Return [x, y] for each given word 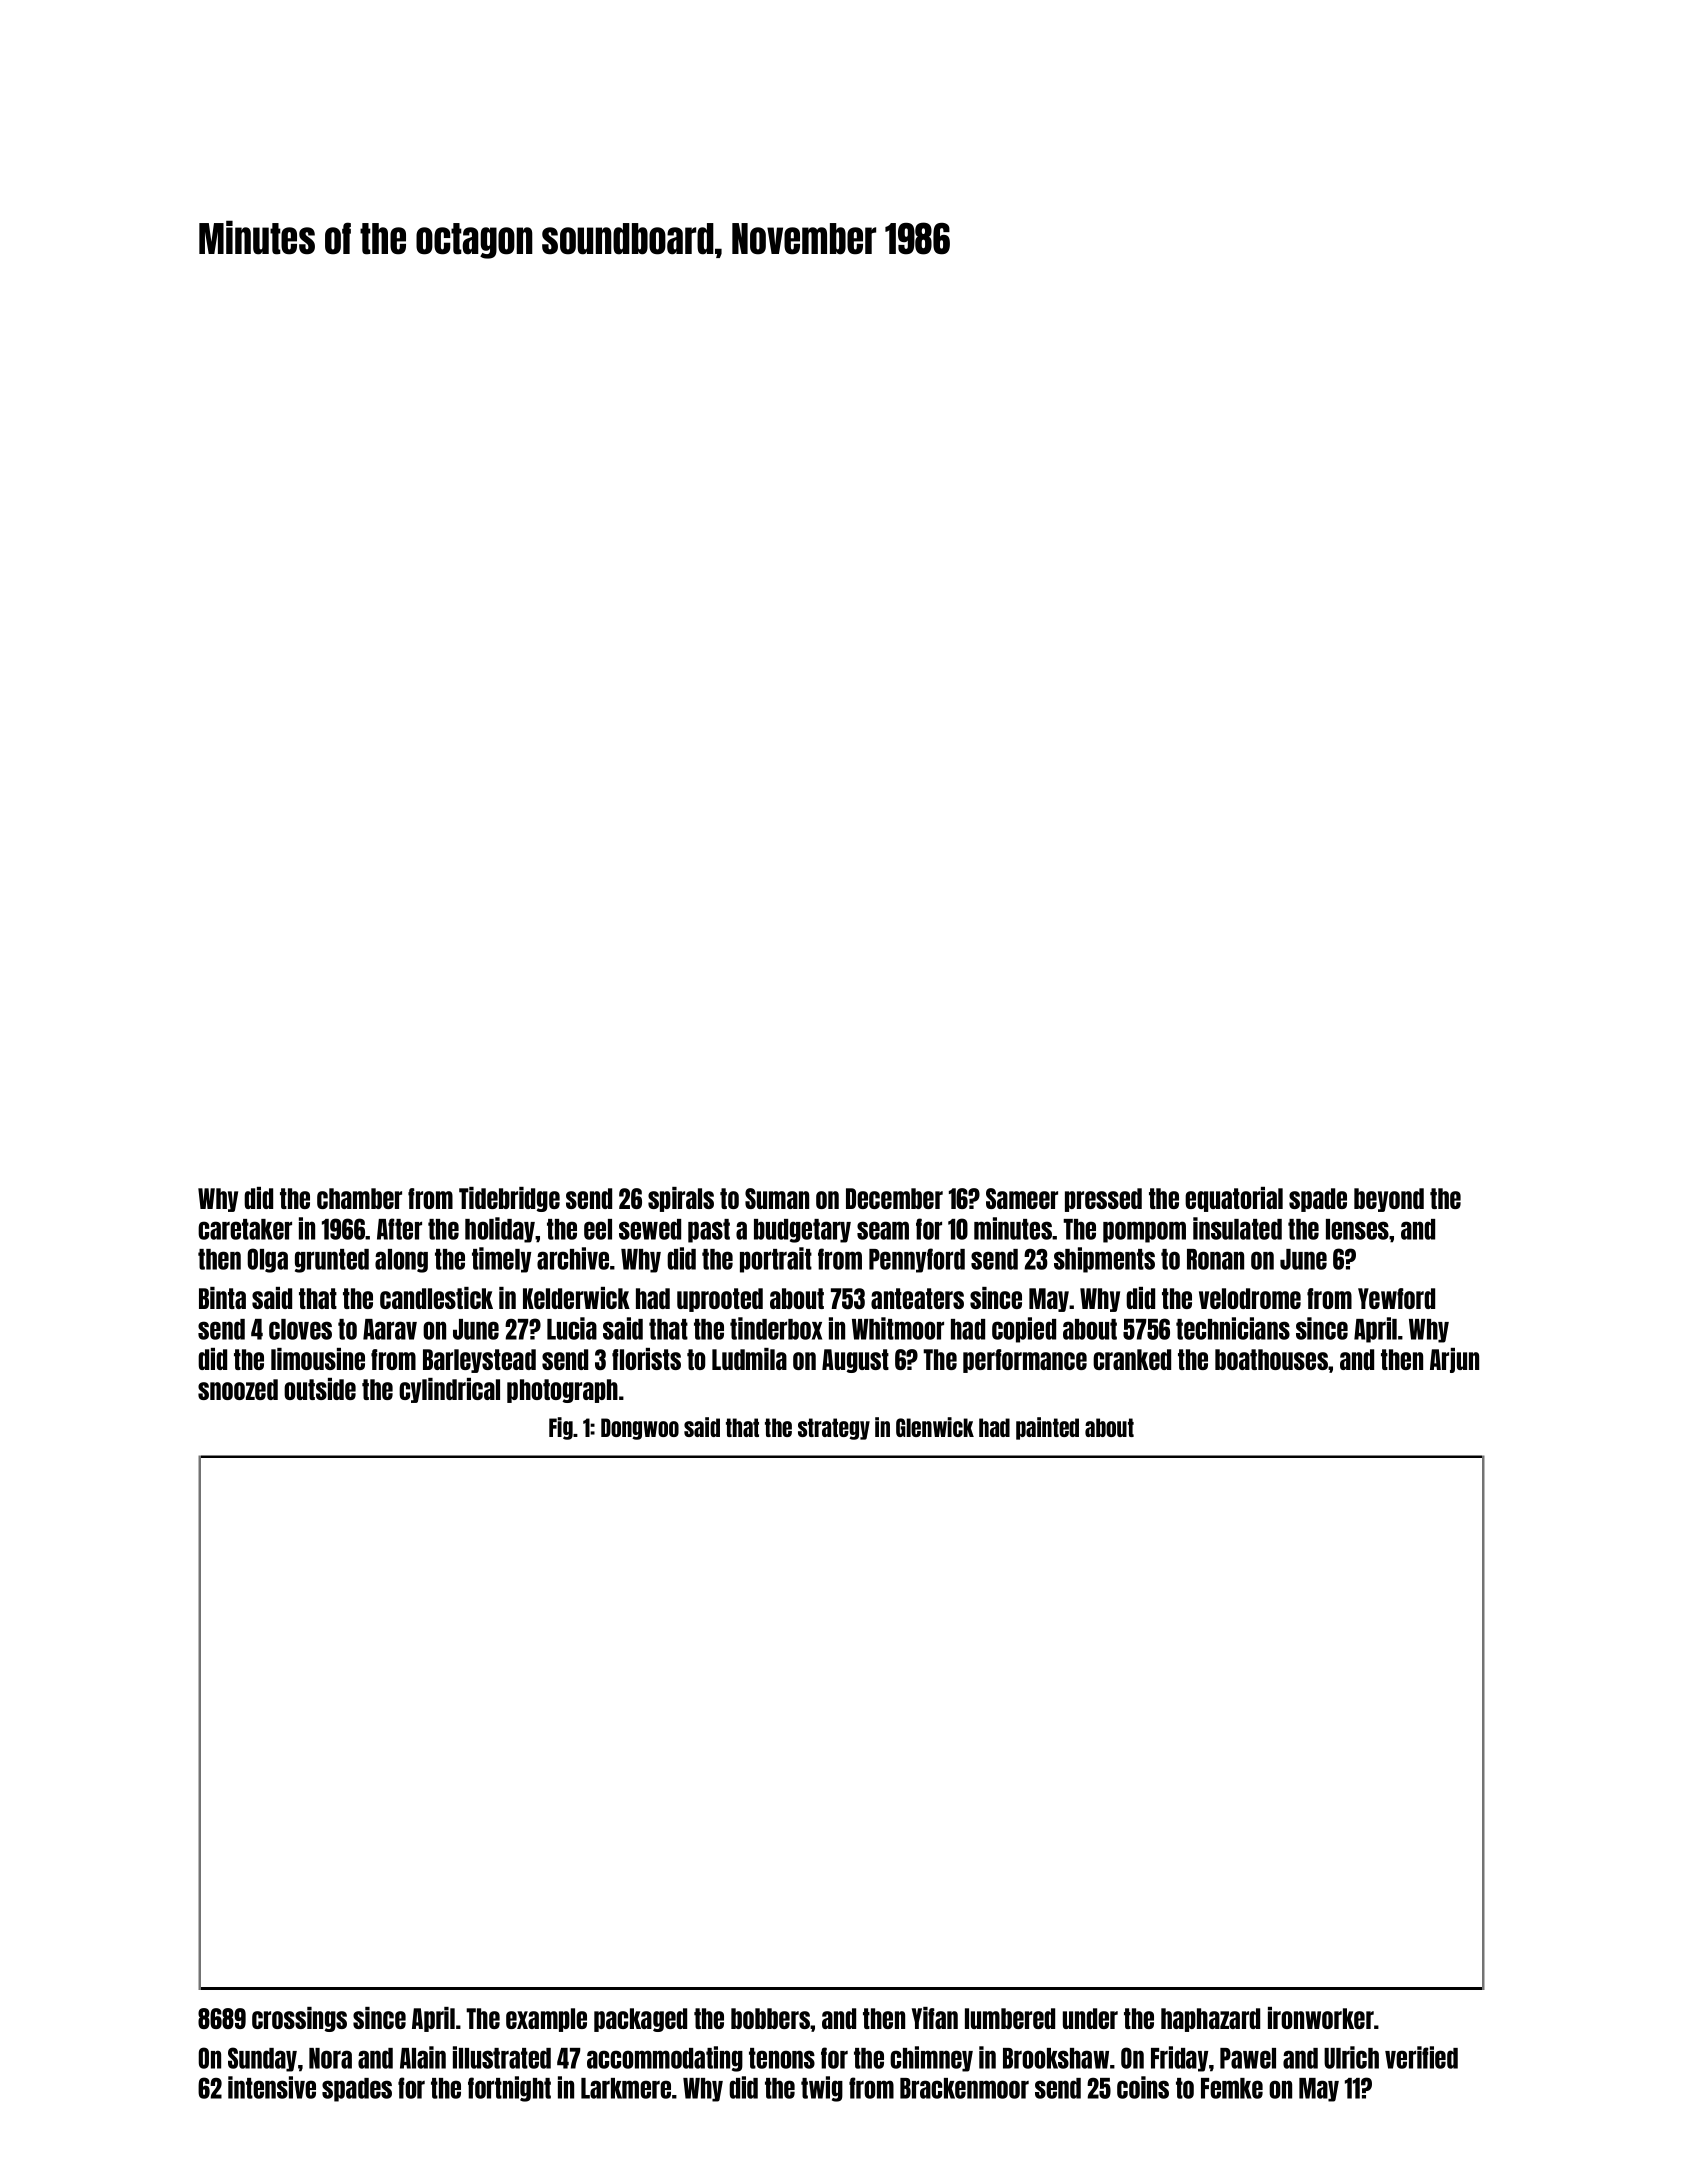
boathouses [1272, 1359]
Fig [561, 1428]
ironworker [1321, 2018]
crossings [299, 2019]
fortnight [509, 2089]
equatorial [1234, 1199]
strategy [834, 1429]
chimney [931, 2059]
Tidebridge [509, 1199]
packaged [640, 2020]
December [894, 1198]
